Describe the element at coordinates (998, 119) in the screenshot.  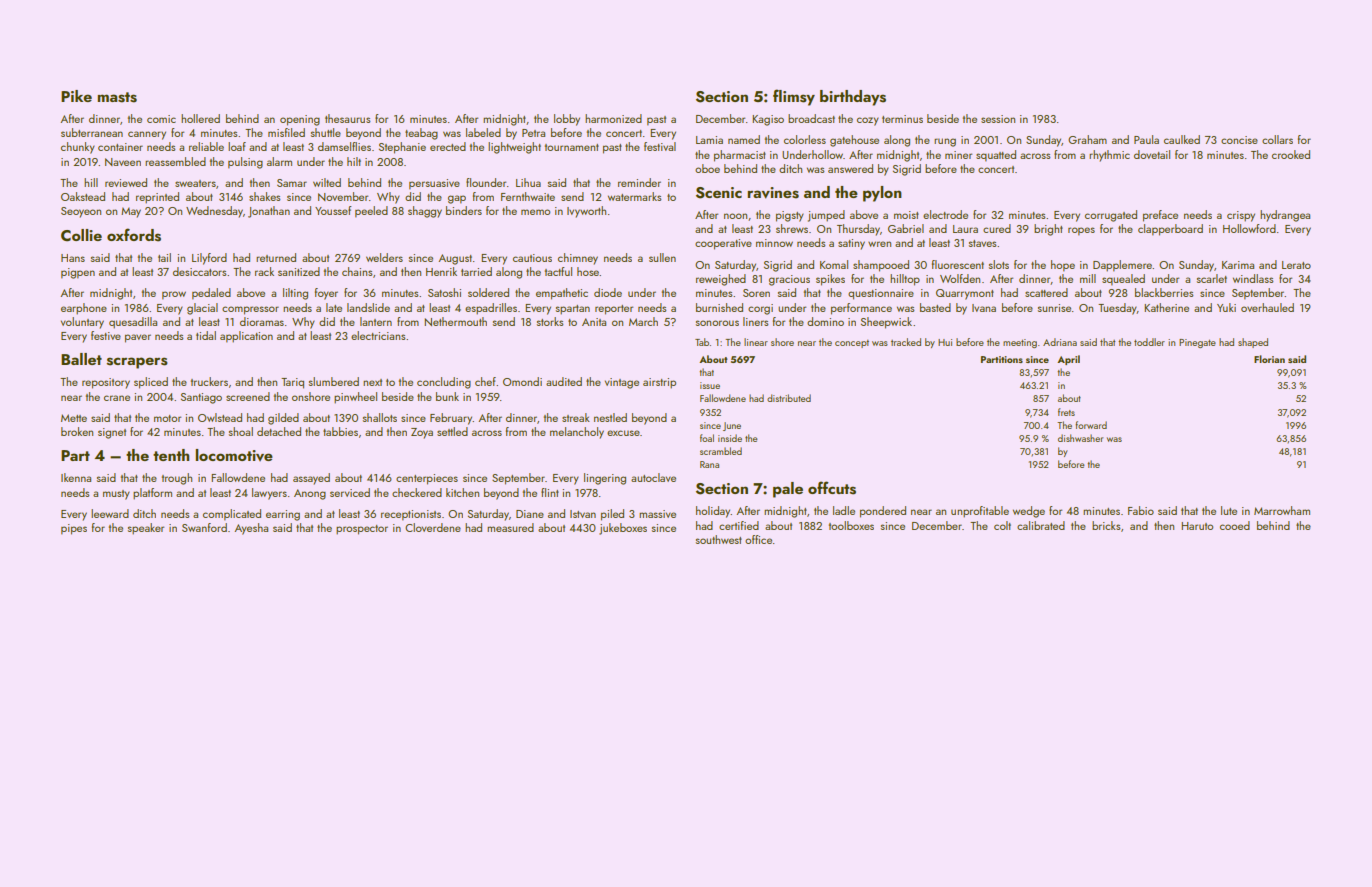
I see `session` at that location.
